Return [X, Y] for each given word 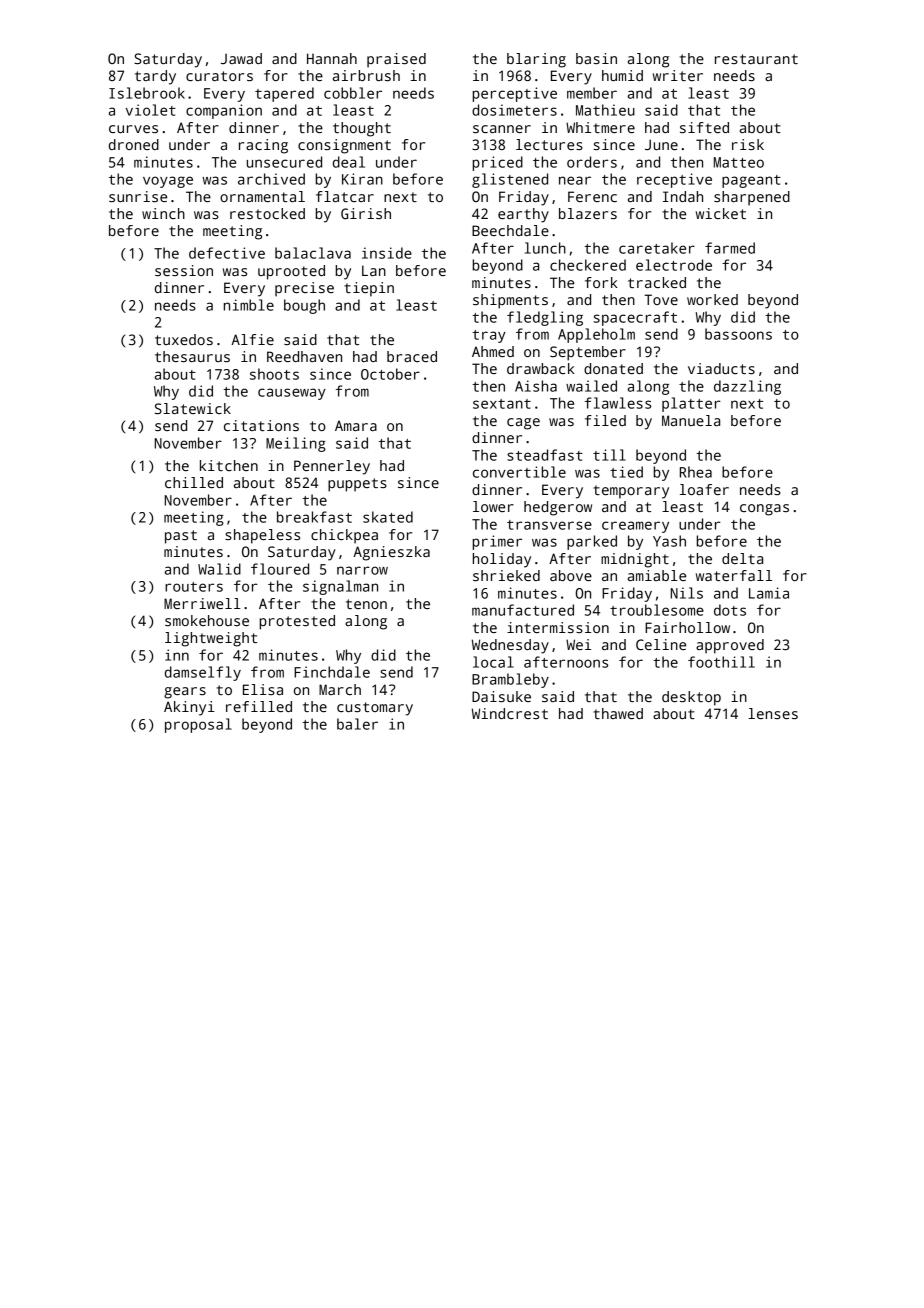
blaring [536, 60]
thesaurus [192, 356]
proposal [198, 725]
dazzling [747, 387]
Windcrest [510, 713]
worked [712, 299]
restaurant [756, 59]
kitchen [229, 465]
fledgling [545, 318]
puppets [357, 485]
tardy [155, 77]
